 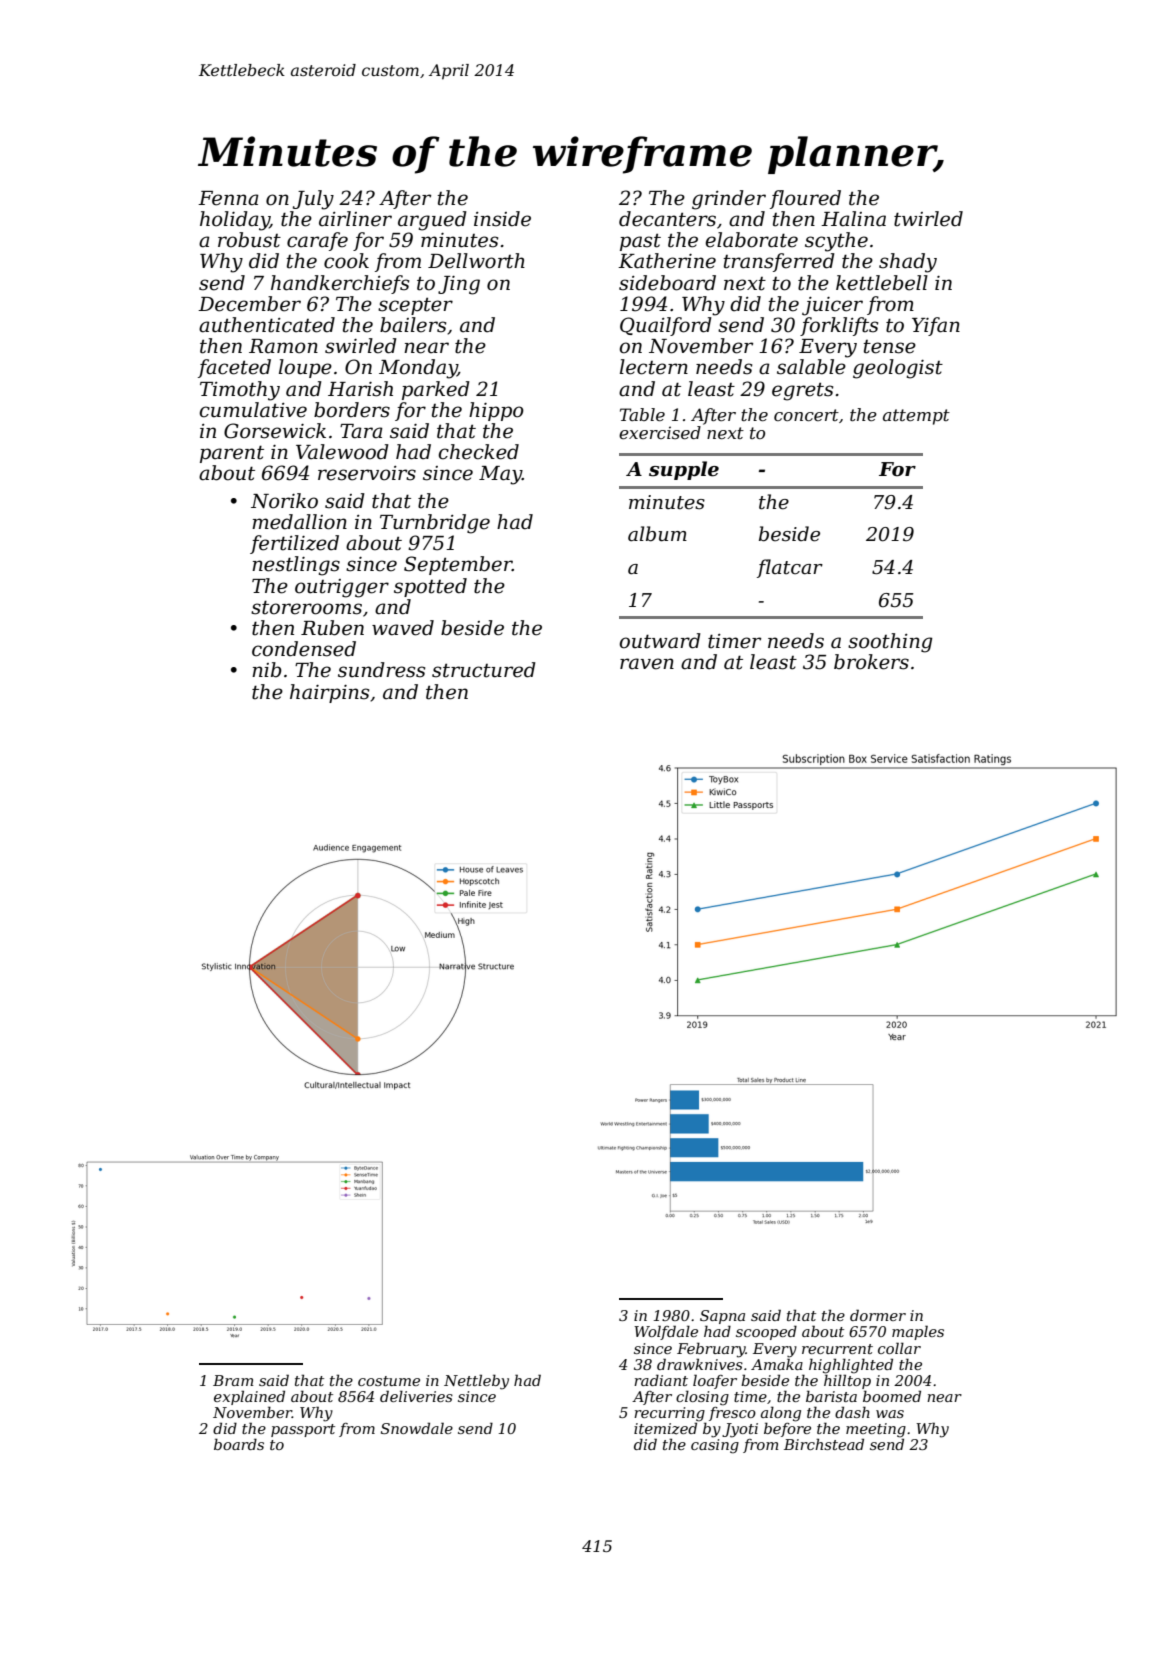 What do you see at coordinates (871, 662) in the page?
I see `brokers` at bounding box center [871, 662].
